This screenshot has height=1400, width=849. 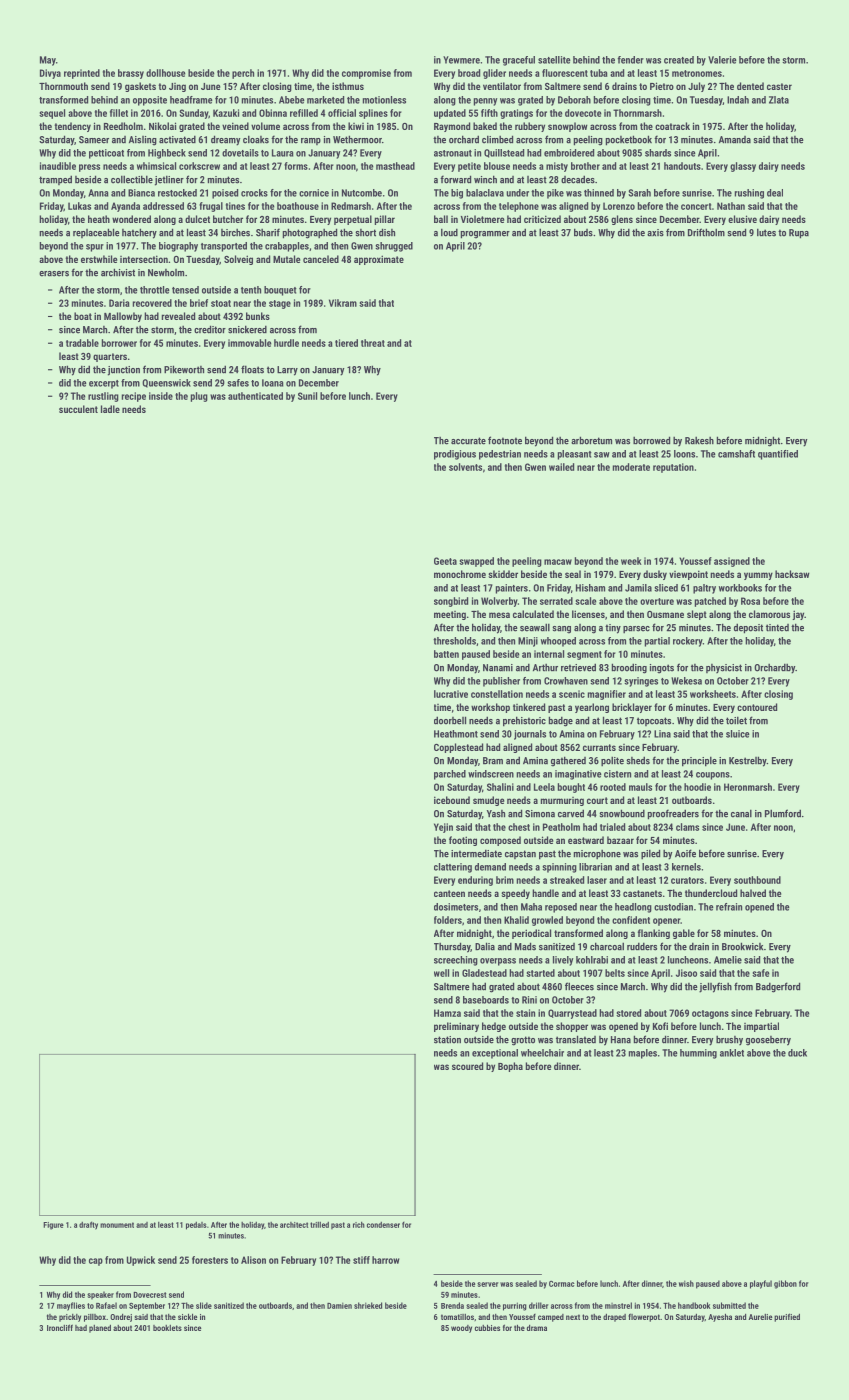 What do you see at coordinates (722, 60) in the screenshot?
I see `Valerie` at bounding box center [722, 60].
